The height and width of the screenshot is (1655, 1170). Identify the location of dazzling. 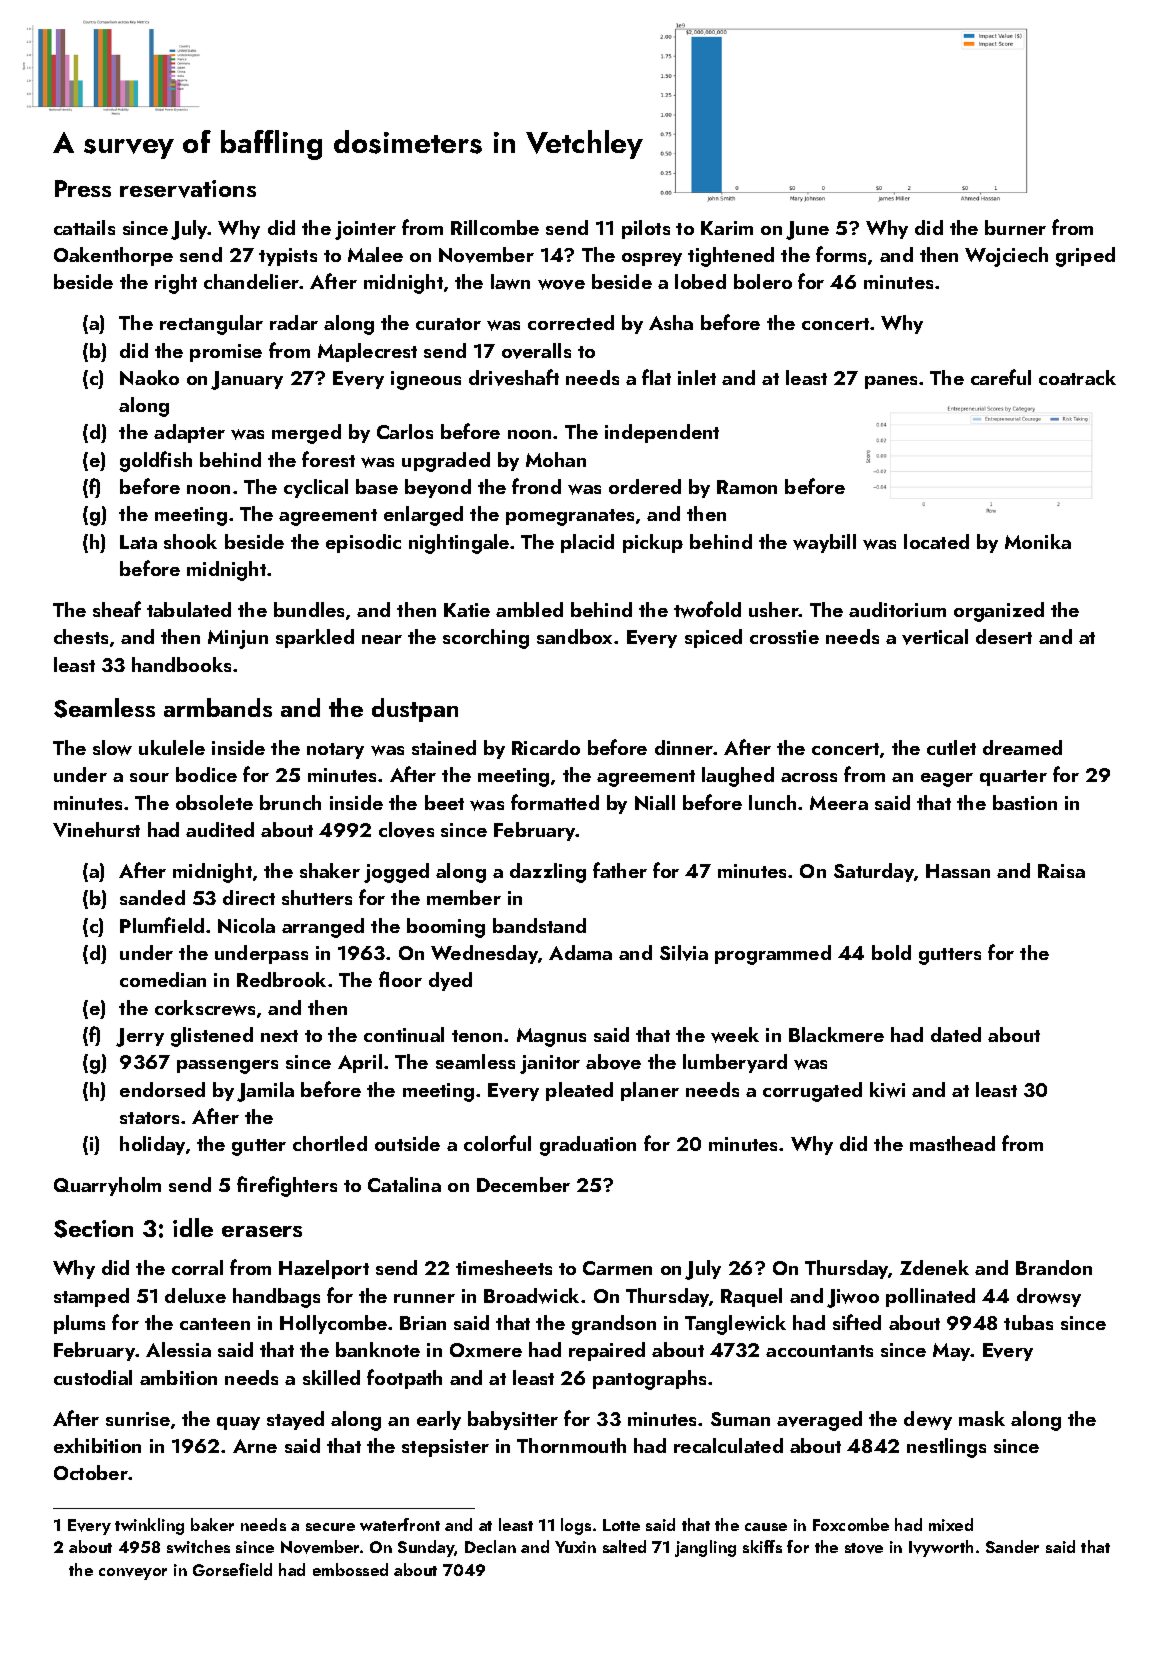
(548, 873).
